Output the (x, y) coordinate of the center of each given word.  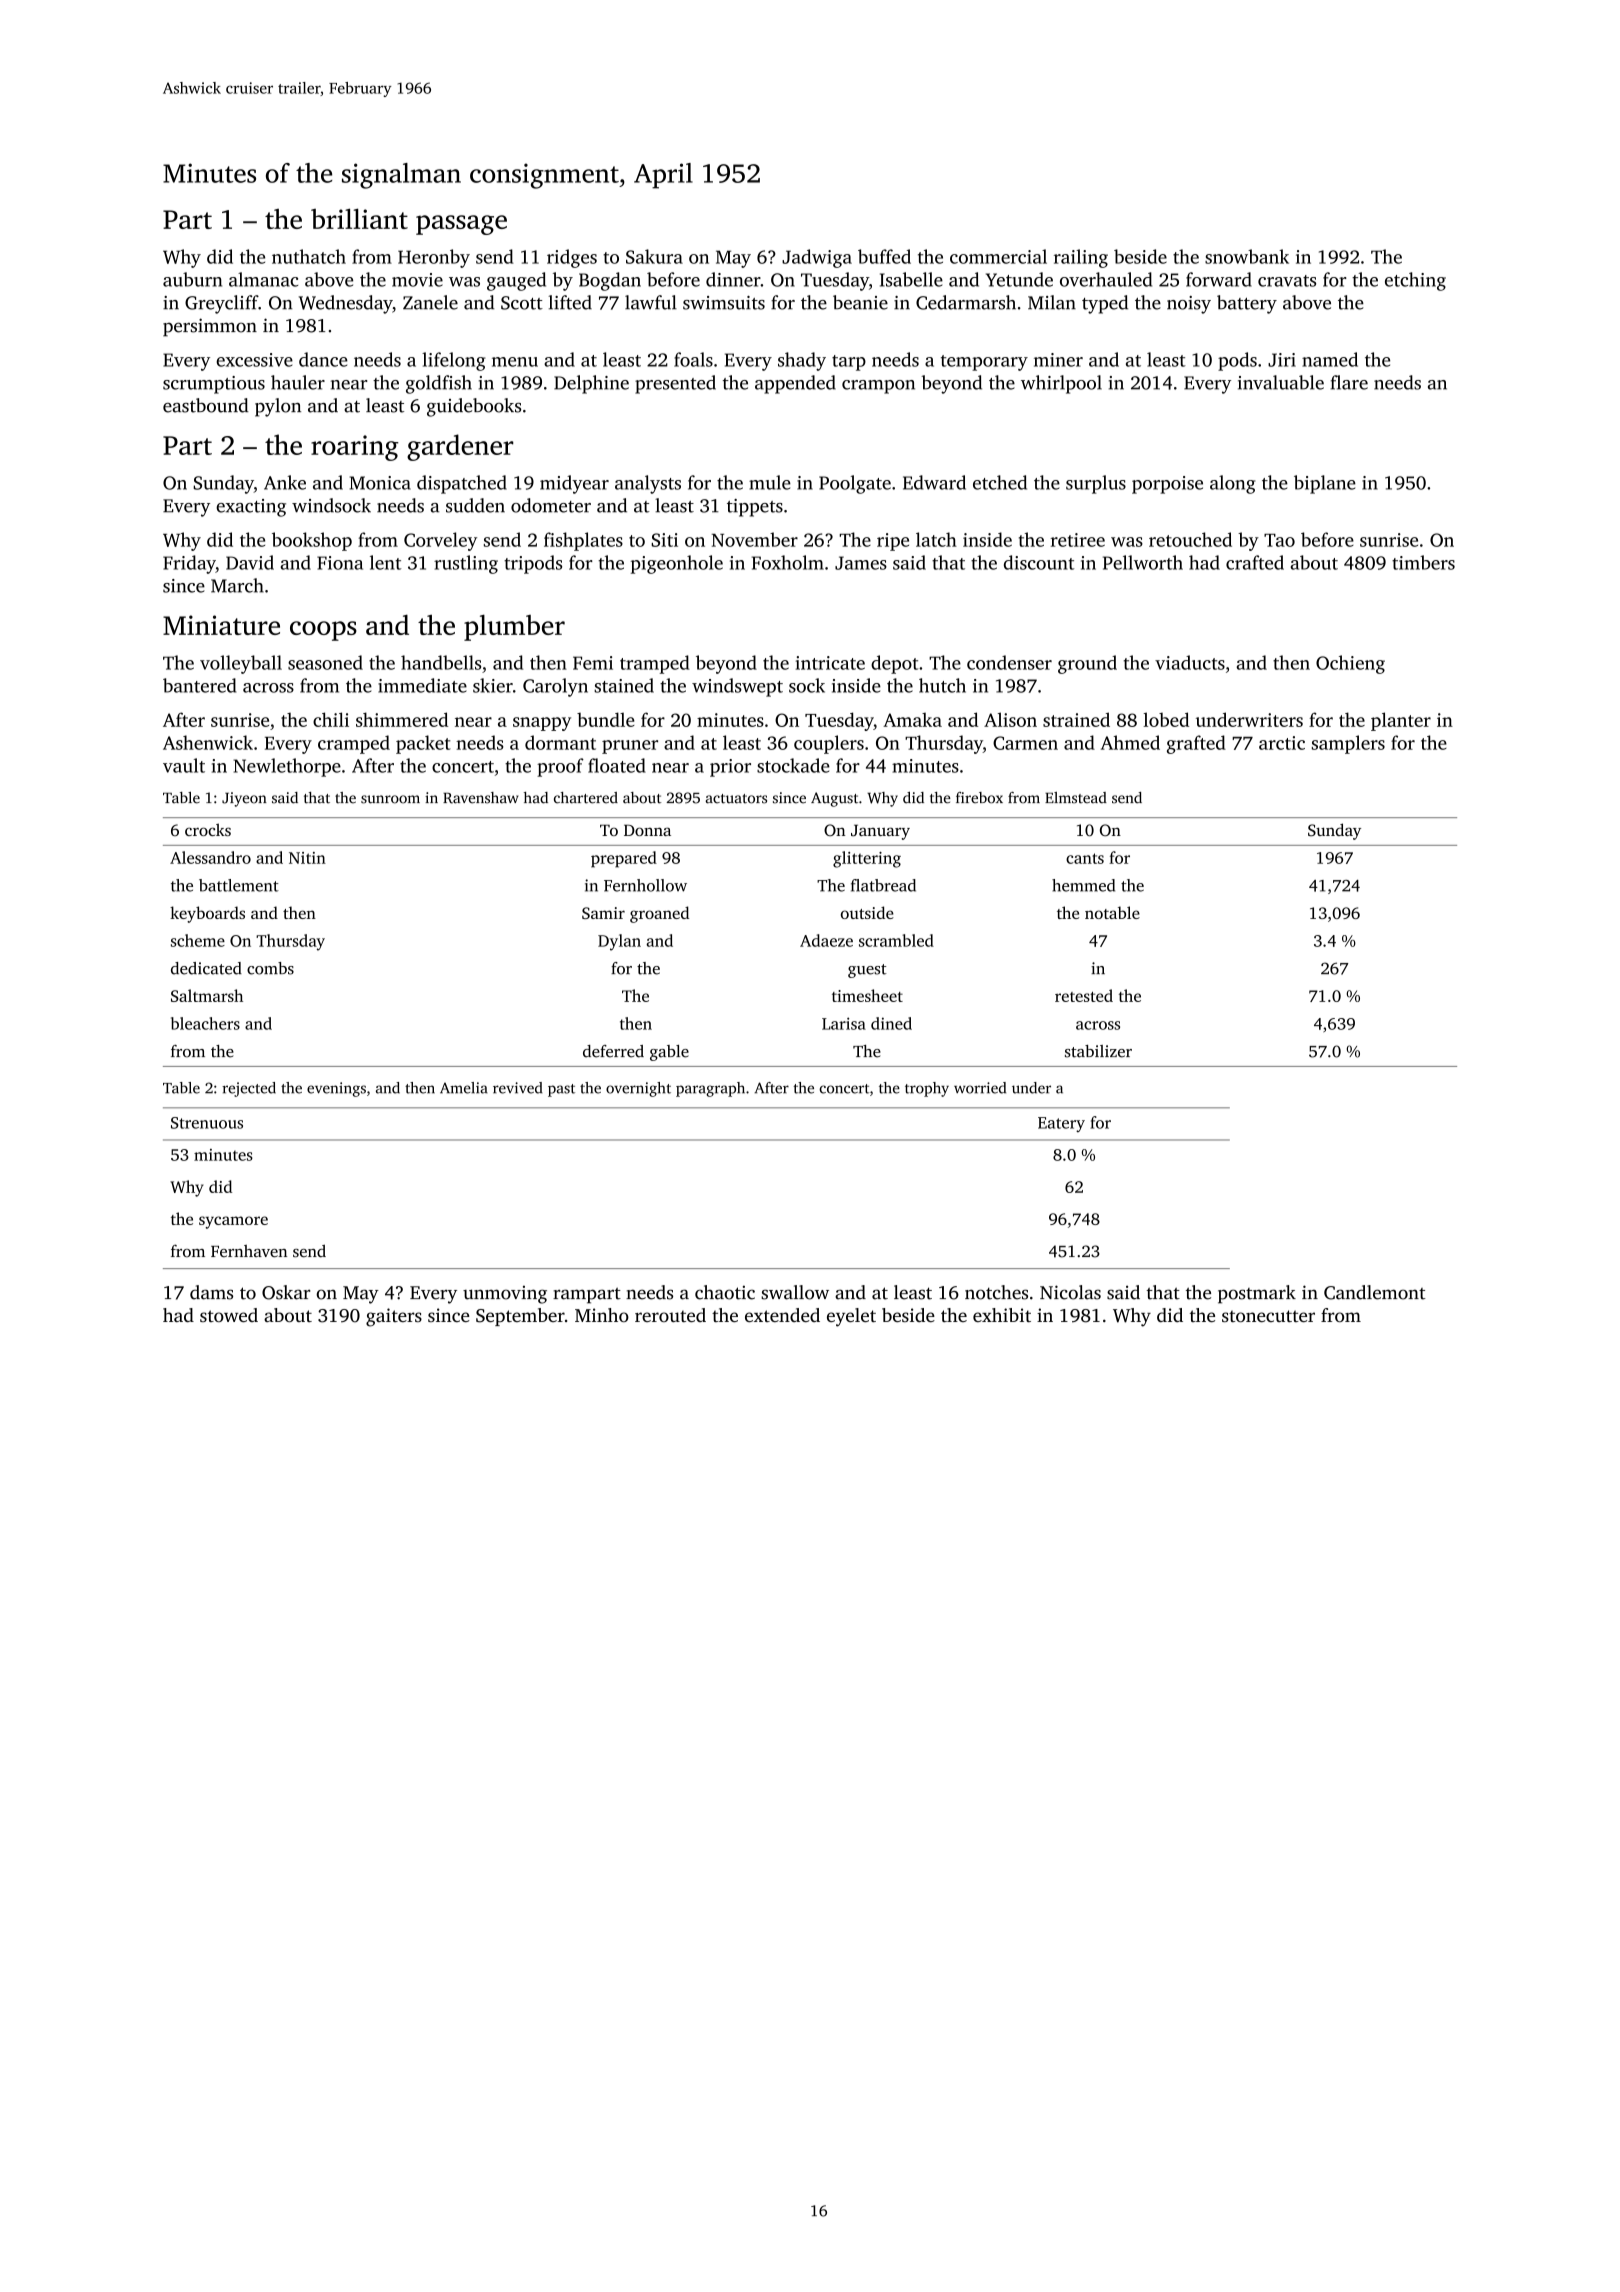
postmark (1257, 1294)
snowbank (1247, 256)
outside (867, 912)
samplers (1348, 744)
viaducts (1190, 662)
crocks (208, 829)
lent (385, 562)
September (520, 1317)
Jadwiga (817, 258)
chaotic (725, 1292)
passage (461, 225)
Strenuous (207, 1123)
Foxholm (788, 562)
